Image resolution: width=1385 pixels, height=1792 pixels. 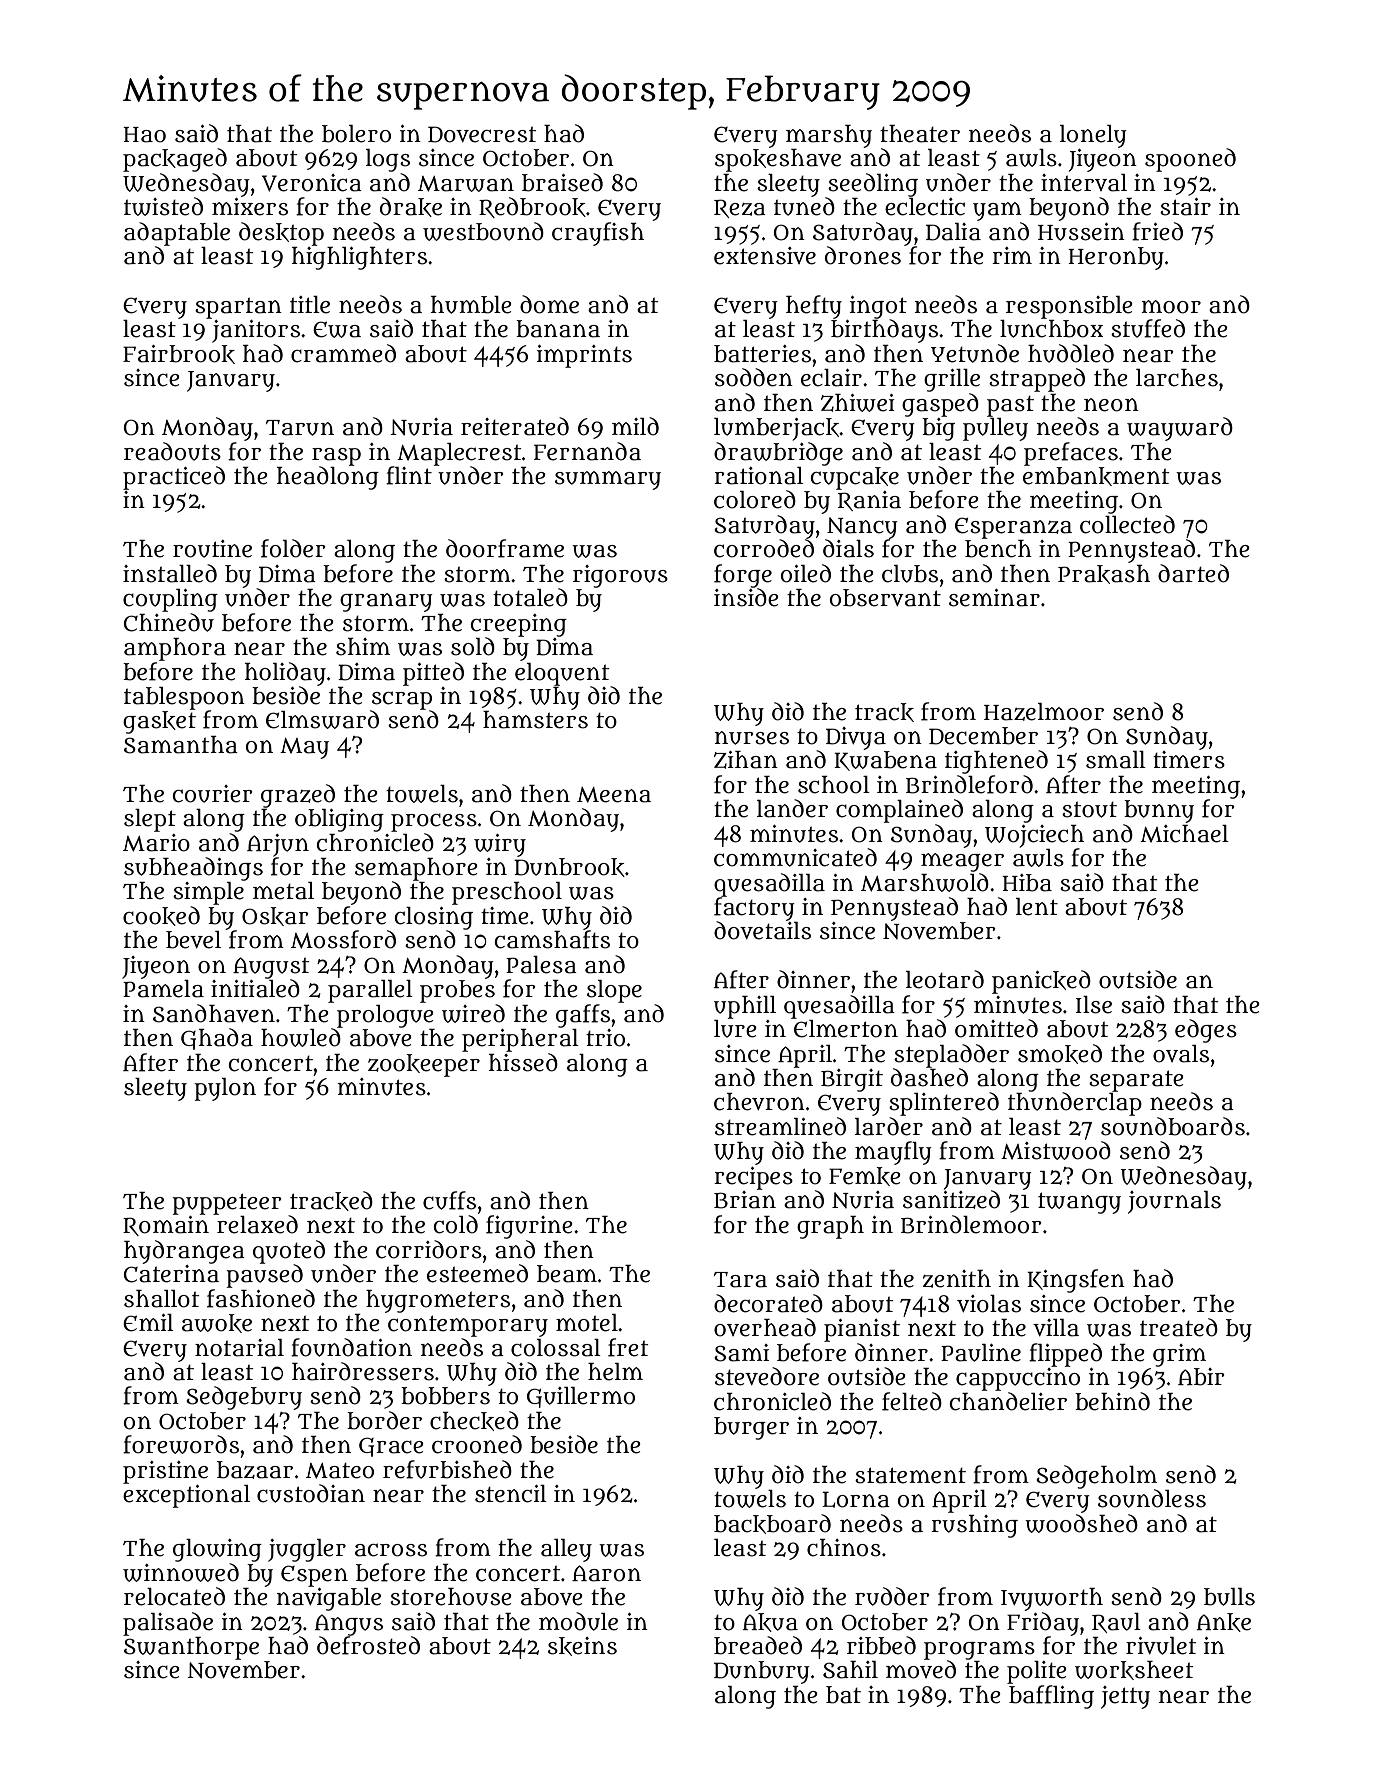 I want to click on zenith, so click(x=957, y=1279).
